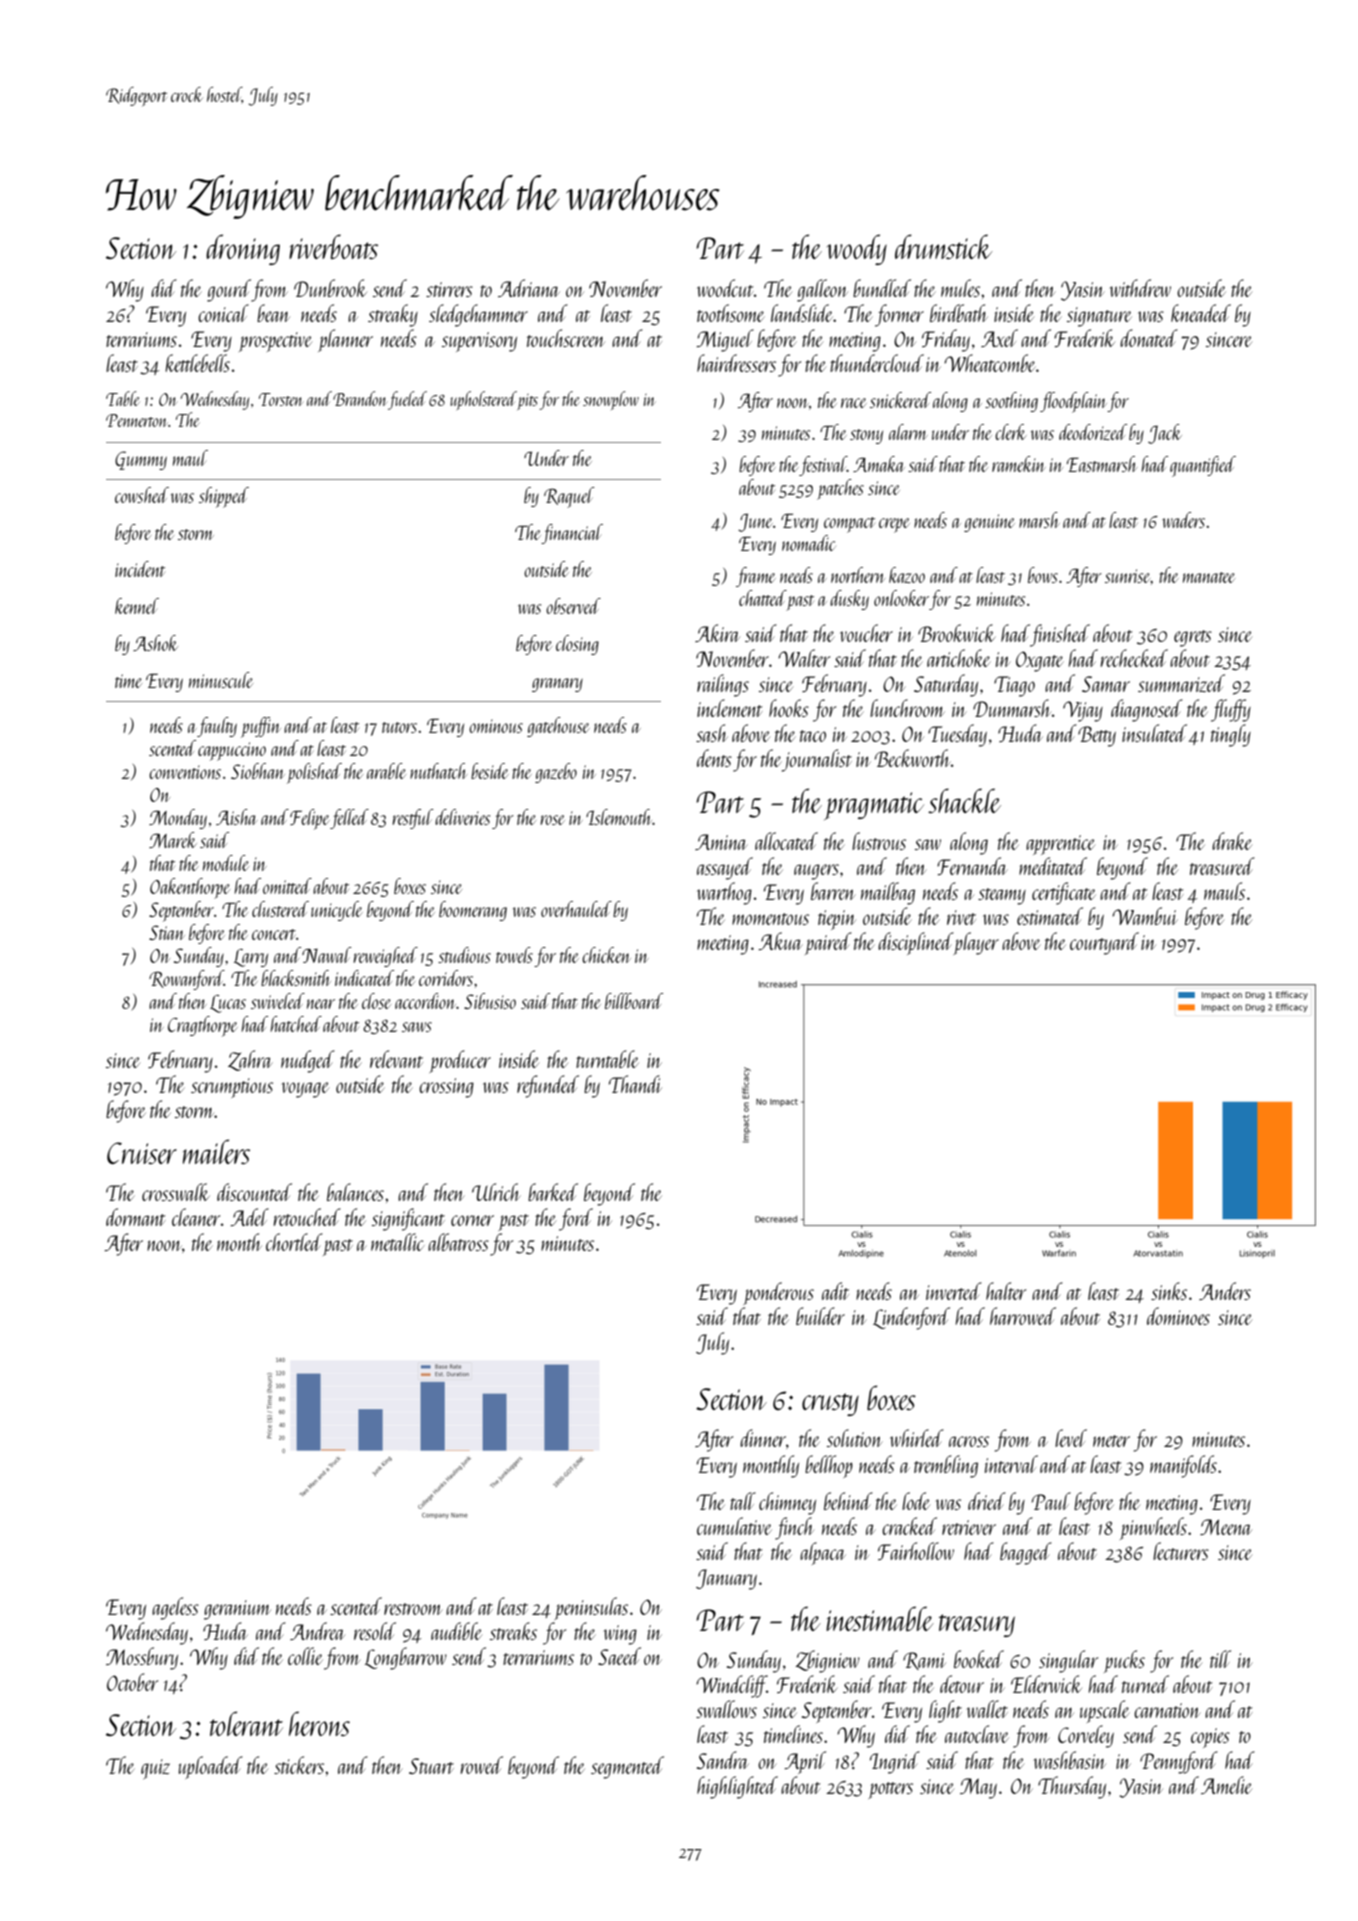 Image resolution: width=1358 pixels, height=1921 pixels. What do you see at coordinates (355, 1192) in the page?
I see `balances` at bounding box center [355, 1192].
